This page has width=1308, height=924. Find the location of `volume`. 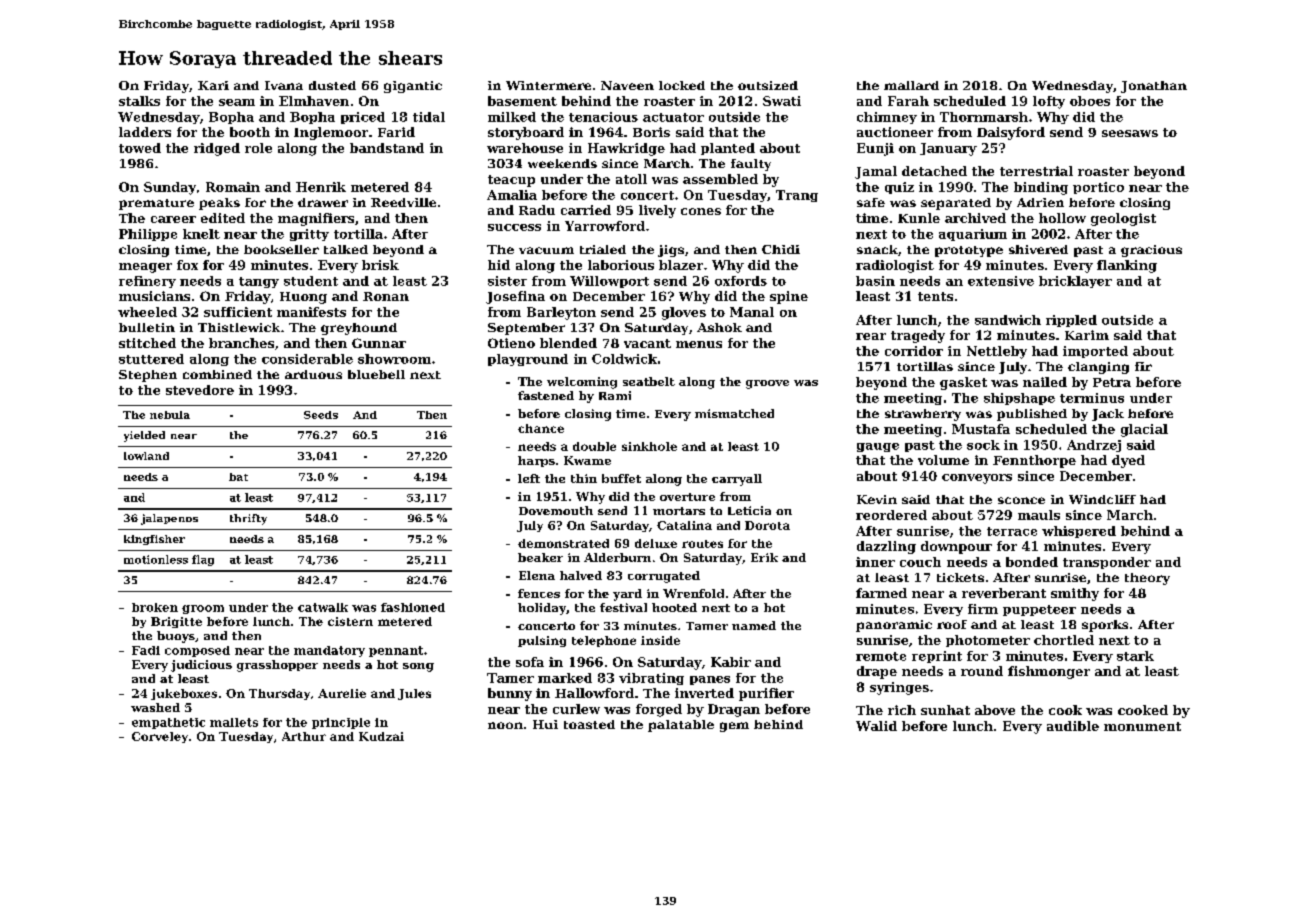

volume is located at coordinates (943, 460).
